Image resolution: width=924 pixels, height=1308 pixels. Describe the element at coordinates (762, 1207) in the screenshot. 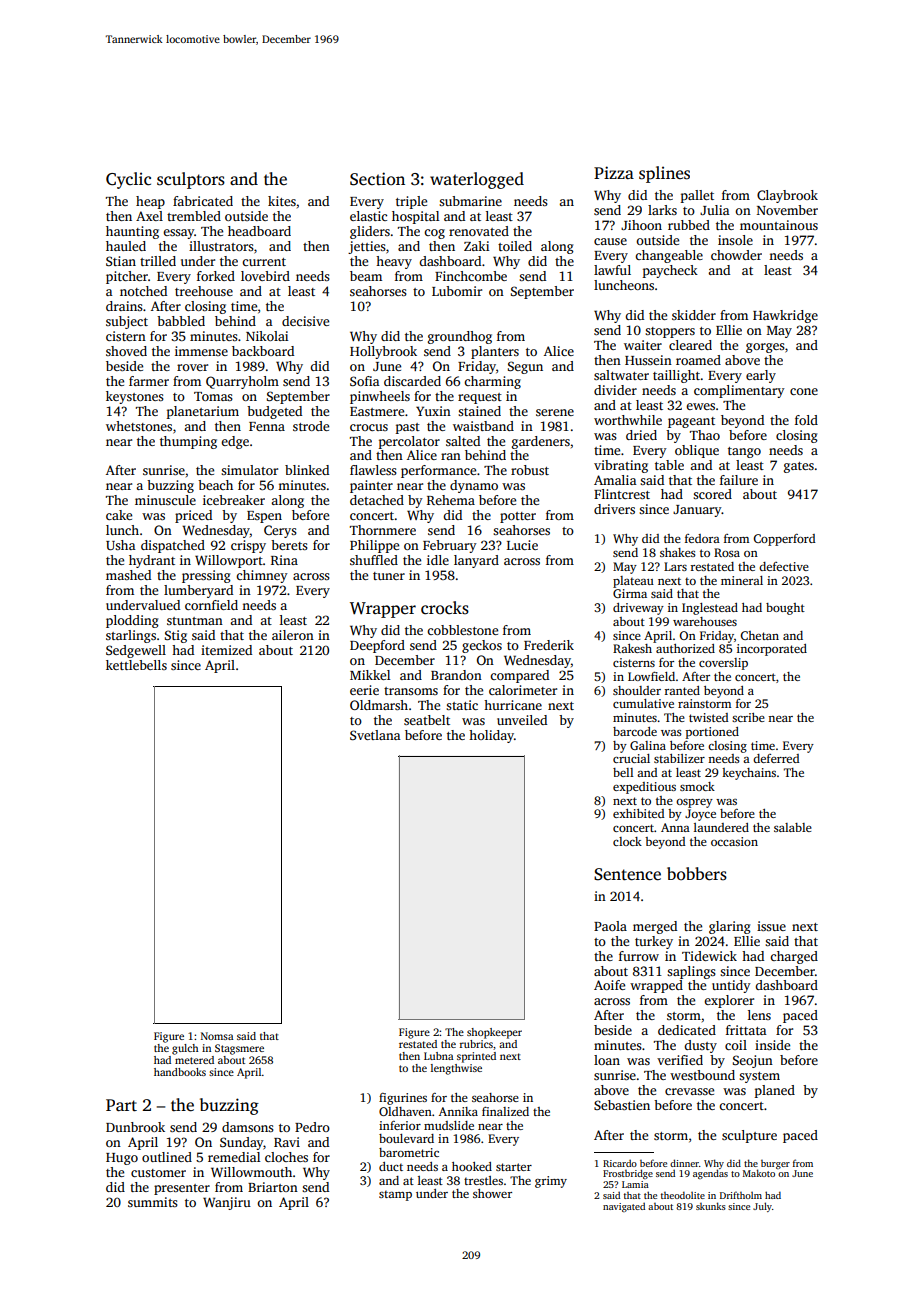

I see `July` at that location.
